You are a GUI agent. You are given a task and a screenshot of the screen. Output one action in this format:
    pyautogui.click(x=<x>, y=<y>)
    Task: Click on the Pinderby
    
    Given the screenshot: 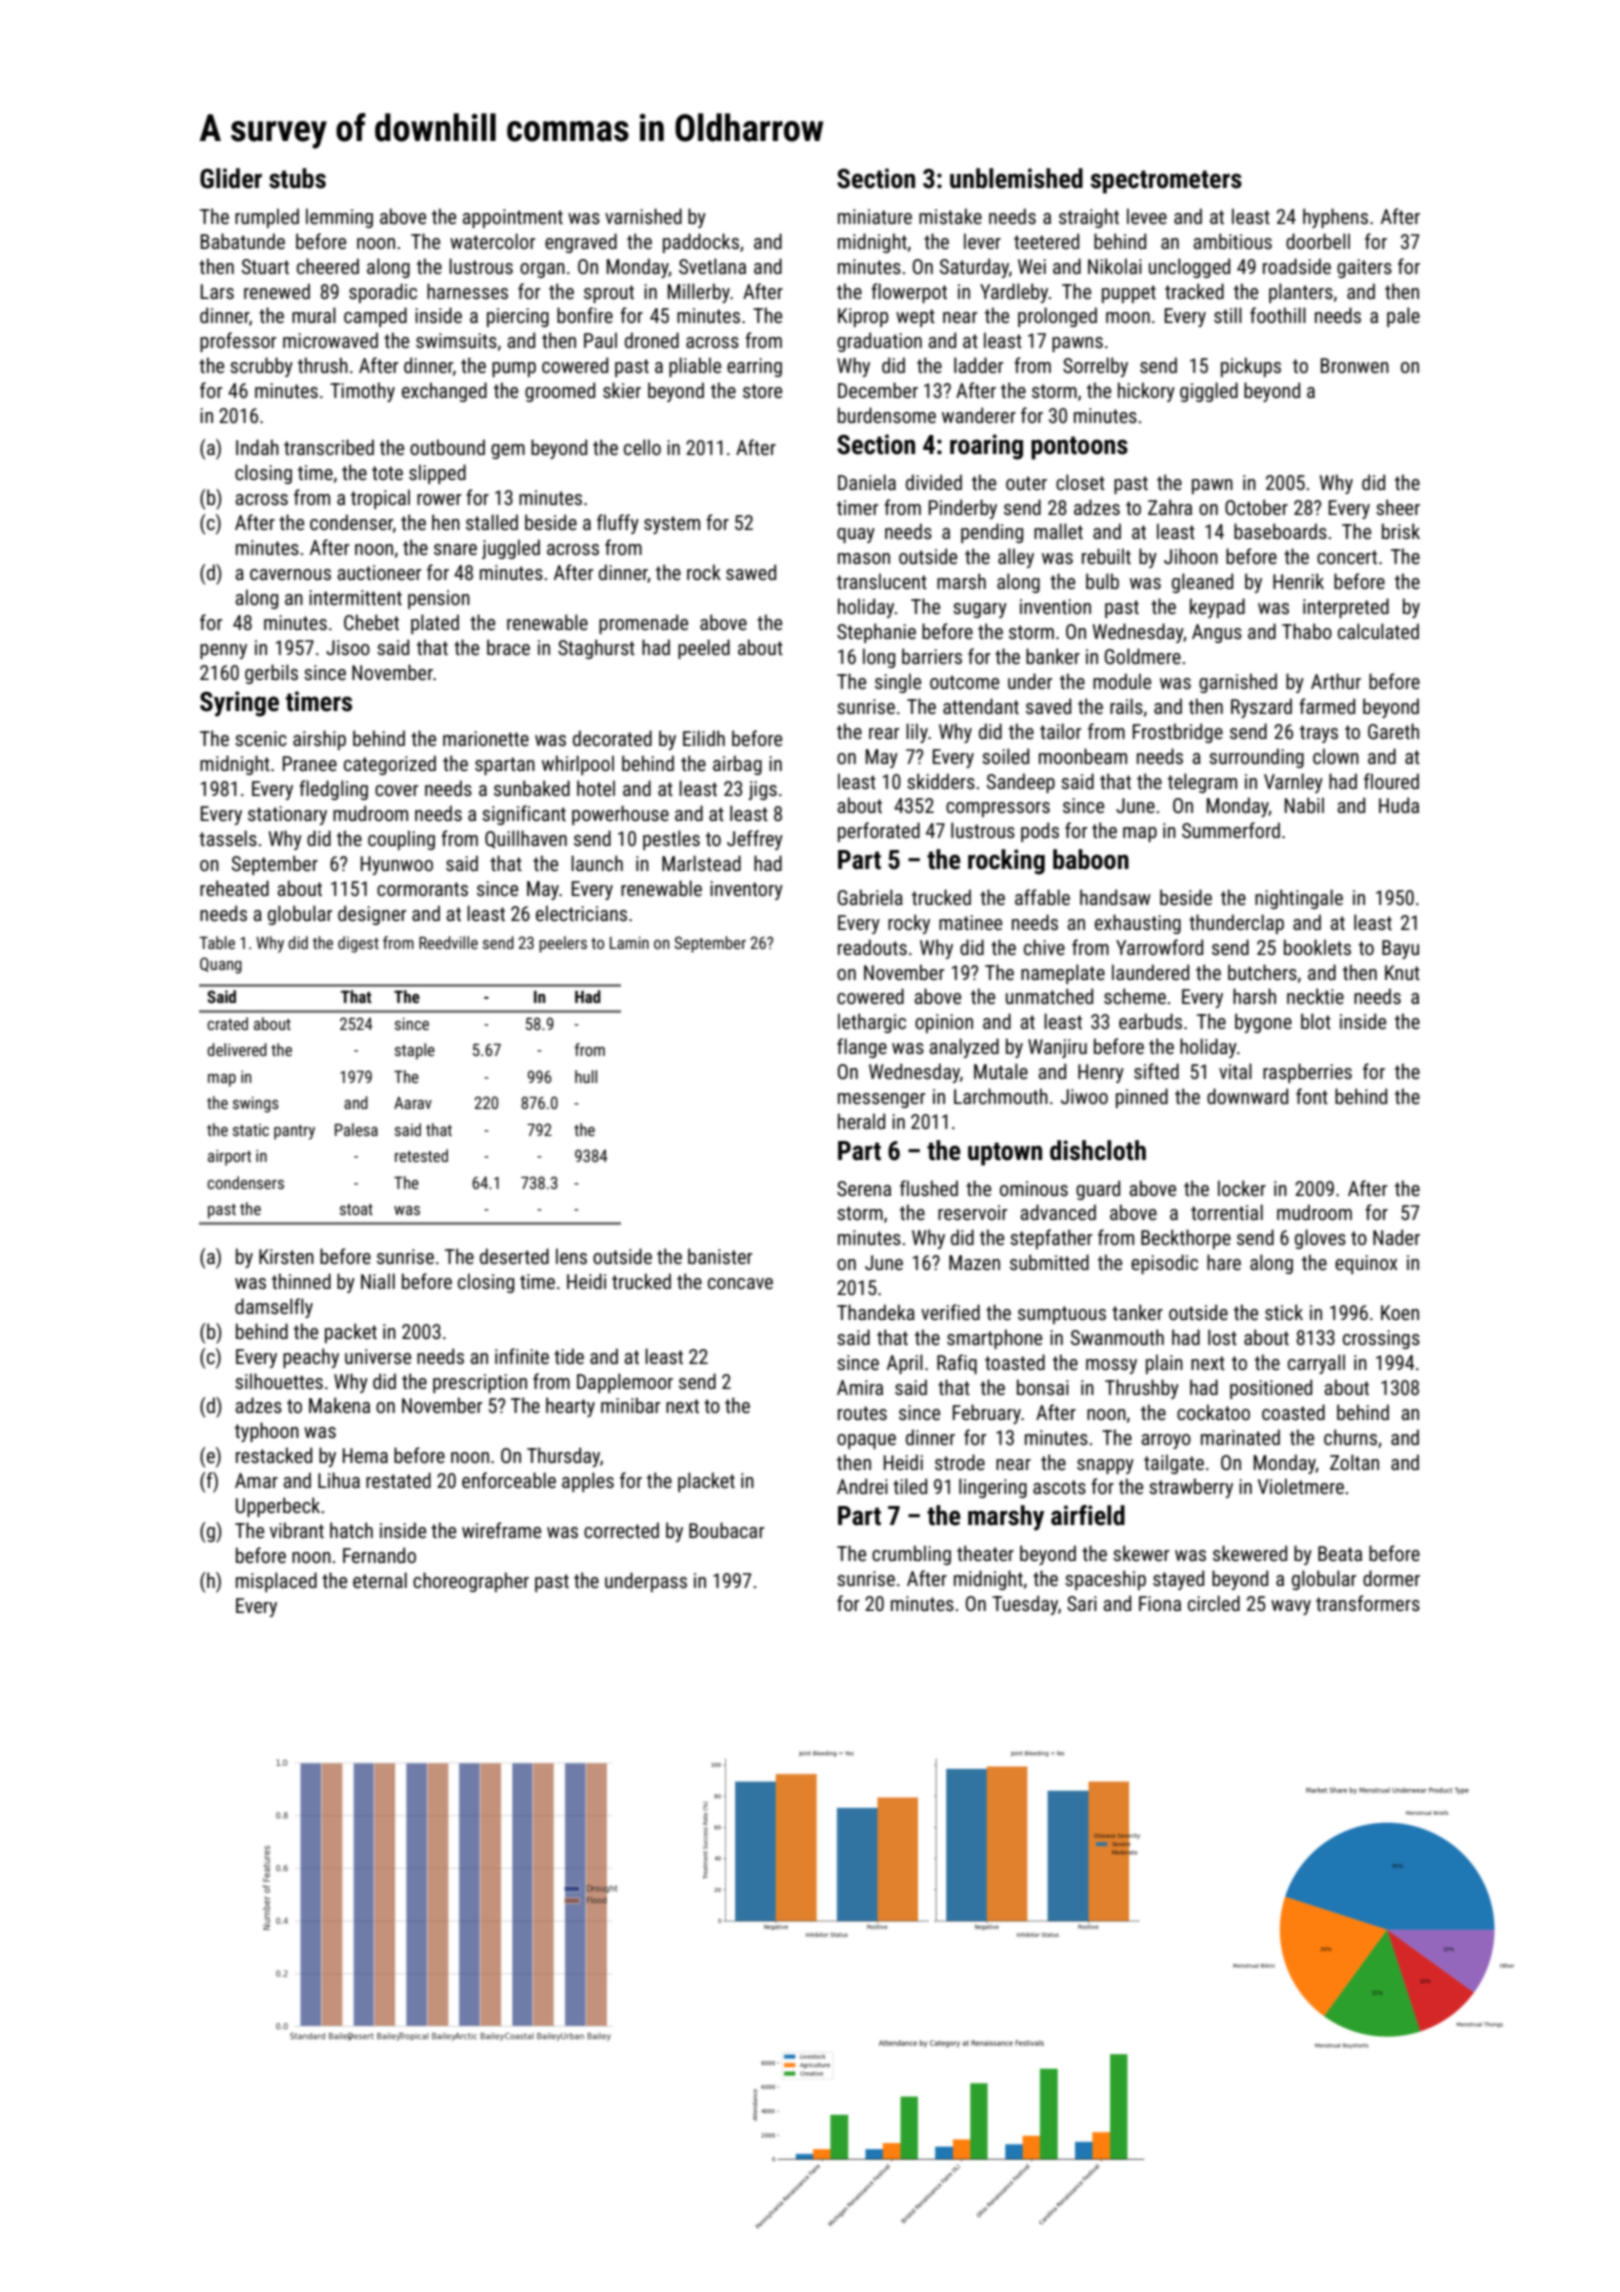 What is the action you would take?
    pyautogui.click(x=963, y=509)
